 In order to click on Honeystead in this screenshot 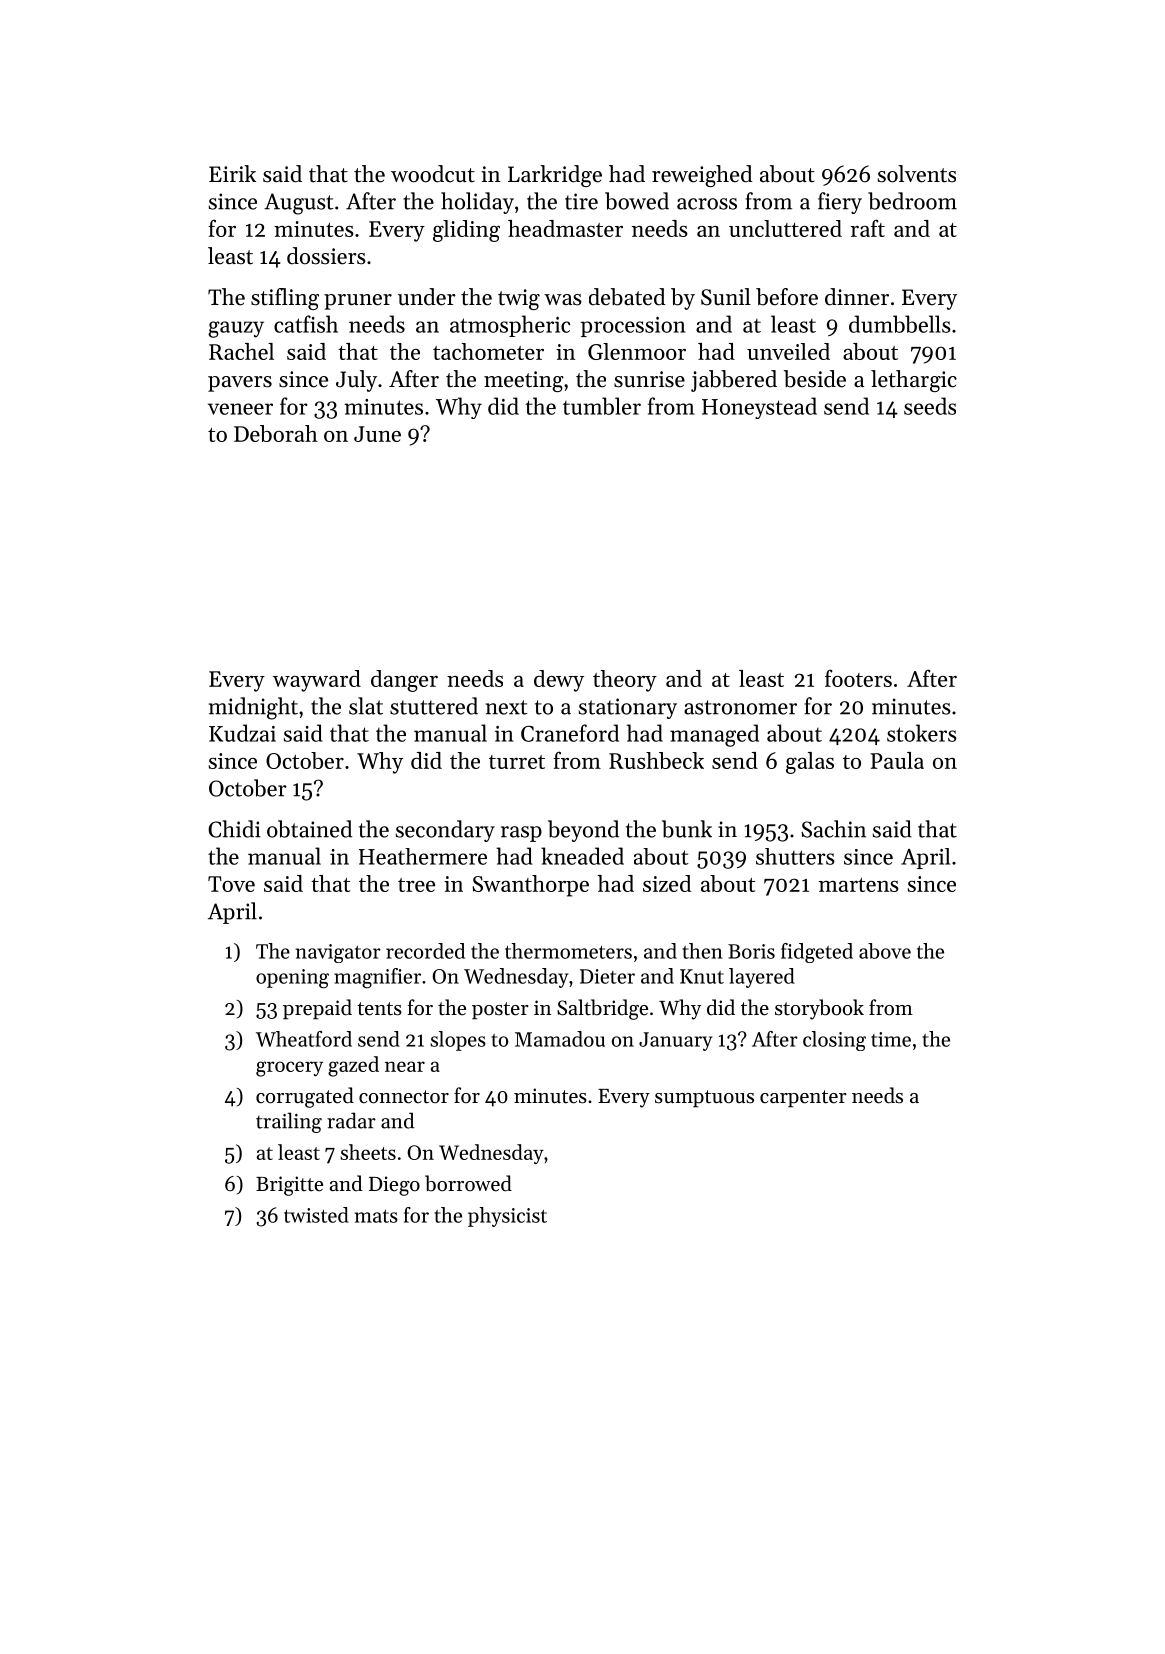, I will do `click(759, 408)`.
